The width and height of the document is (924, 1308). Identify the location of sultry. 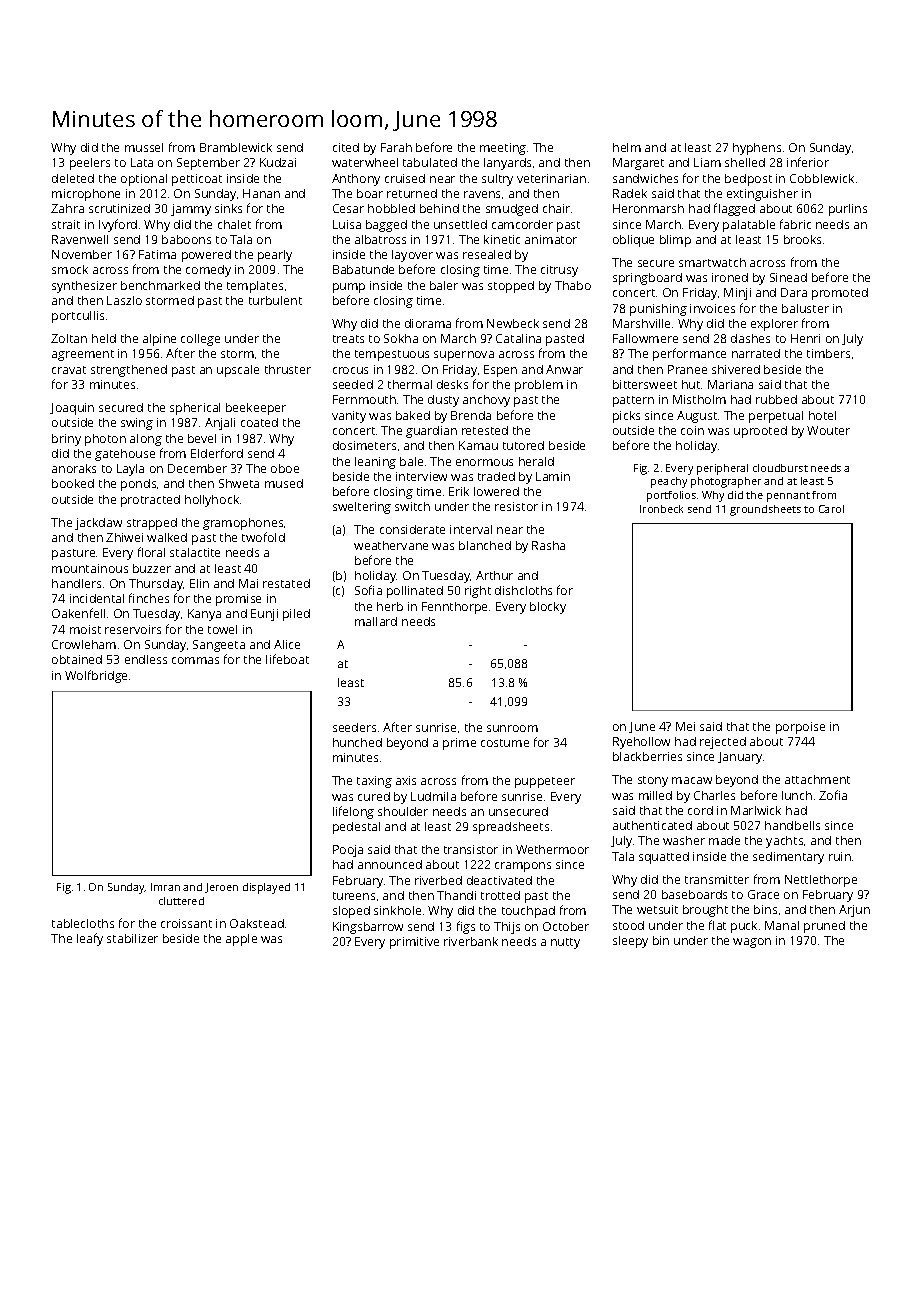
(497, 180).
